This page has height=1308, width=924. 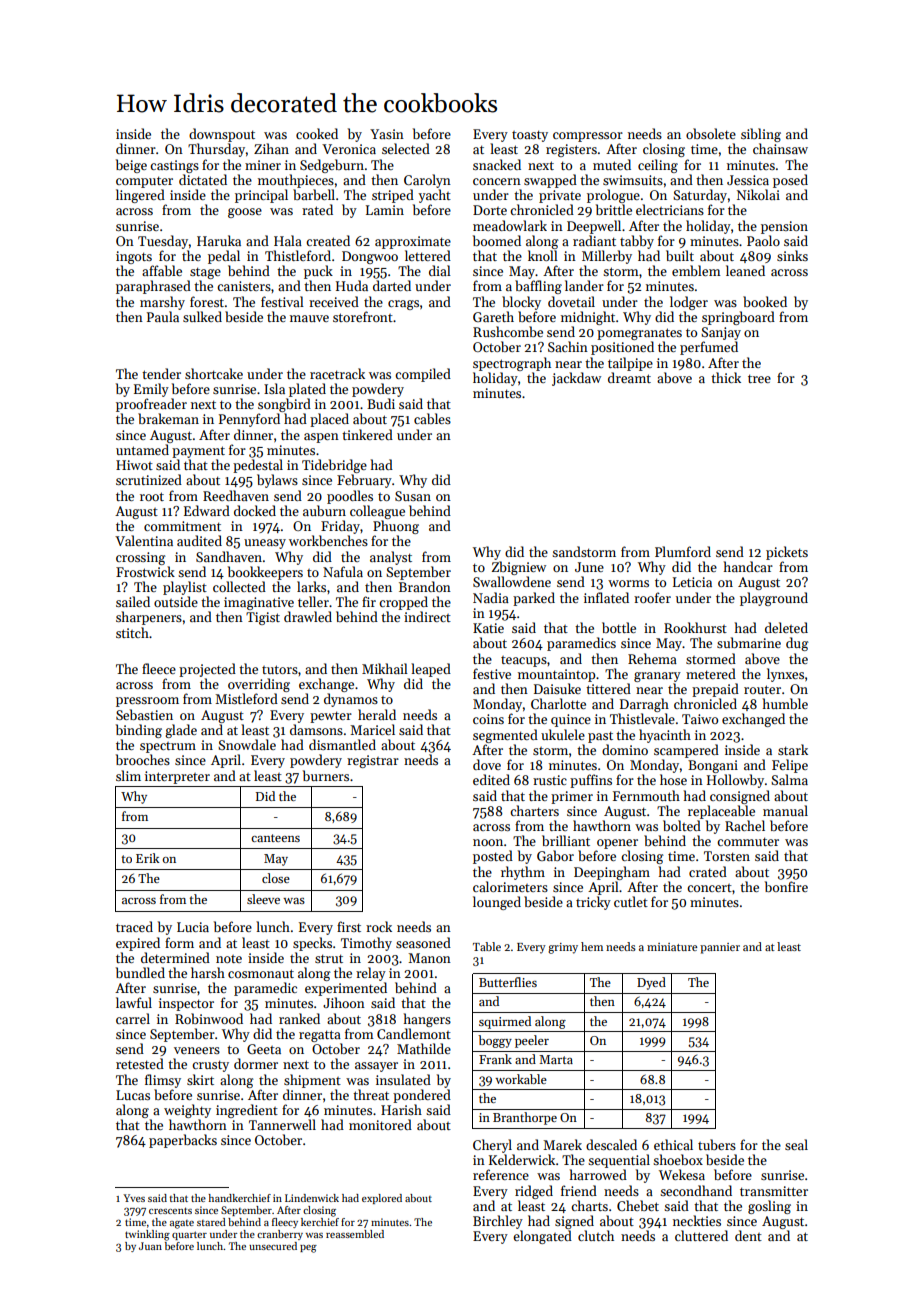 I want to click on sibling, so click(x=761, y=135).
